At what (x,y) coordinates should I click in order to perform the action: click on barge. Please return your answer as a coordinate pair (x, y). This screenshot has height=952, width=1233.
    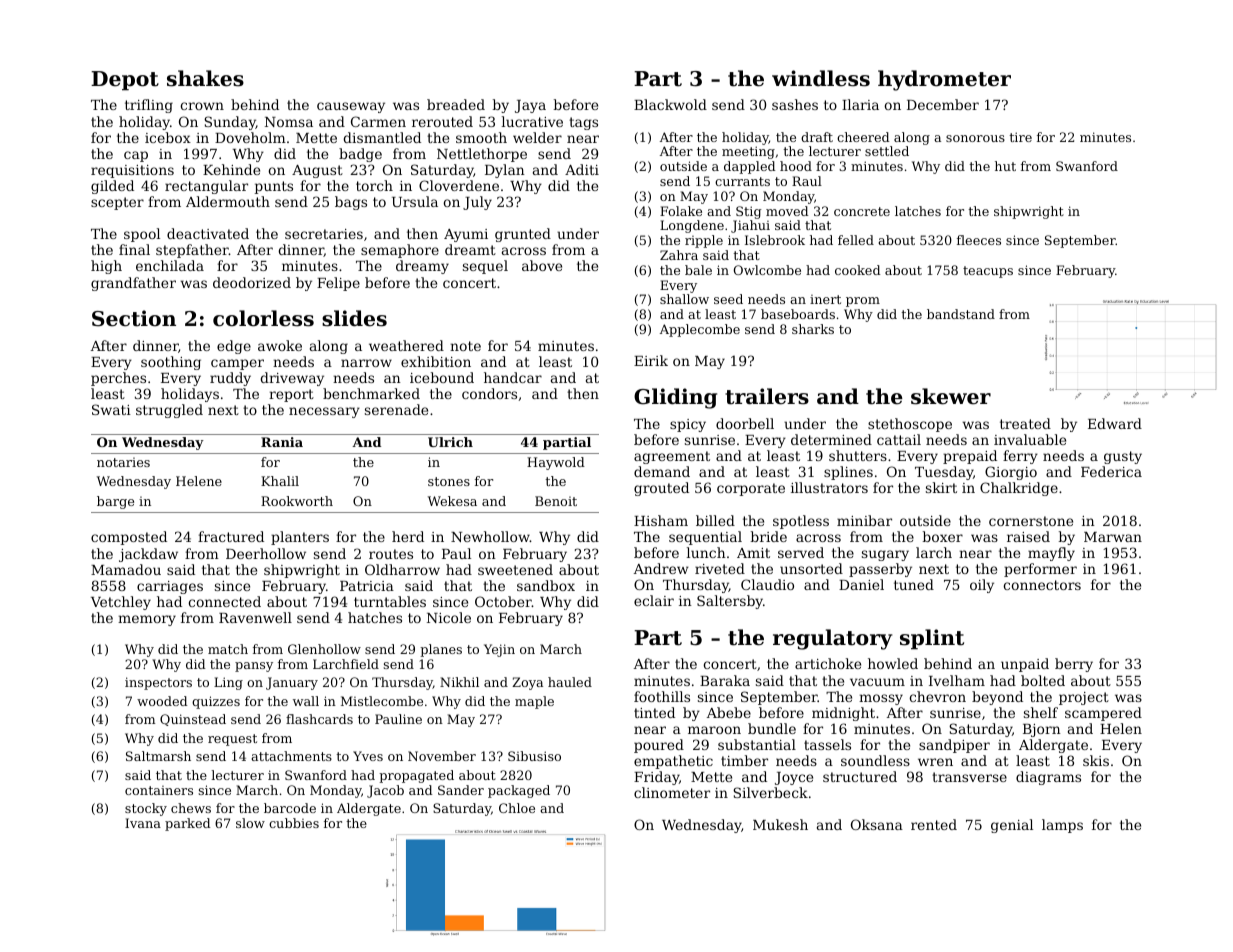
    Looking at the image, I should click on (115, 502).
